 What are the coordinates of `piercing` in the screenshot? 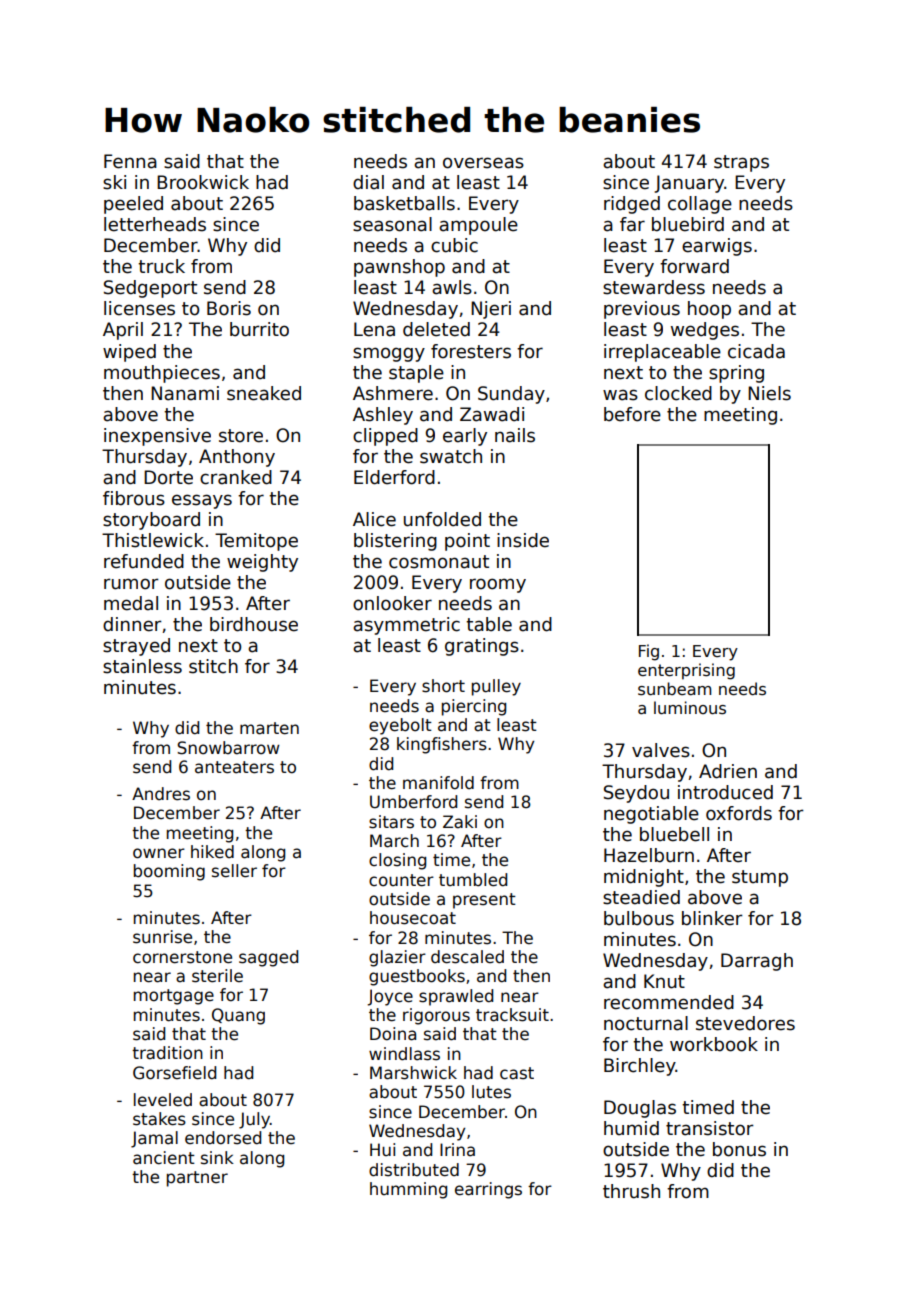 It's located at (474, 707).
